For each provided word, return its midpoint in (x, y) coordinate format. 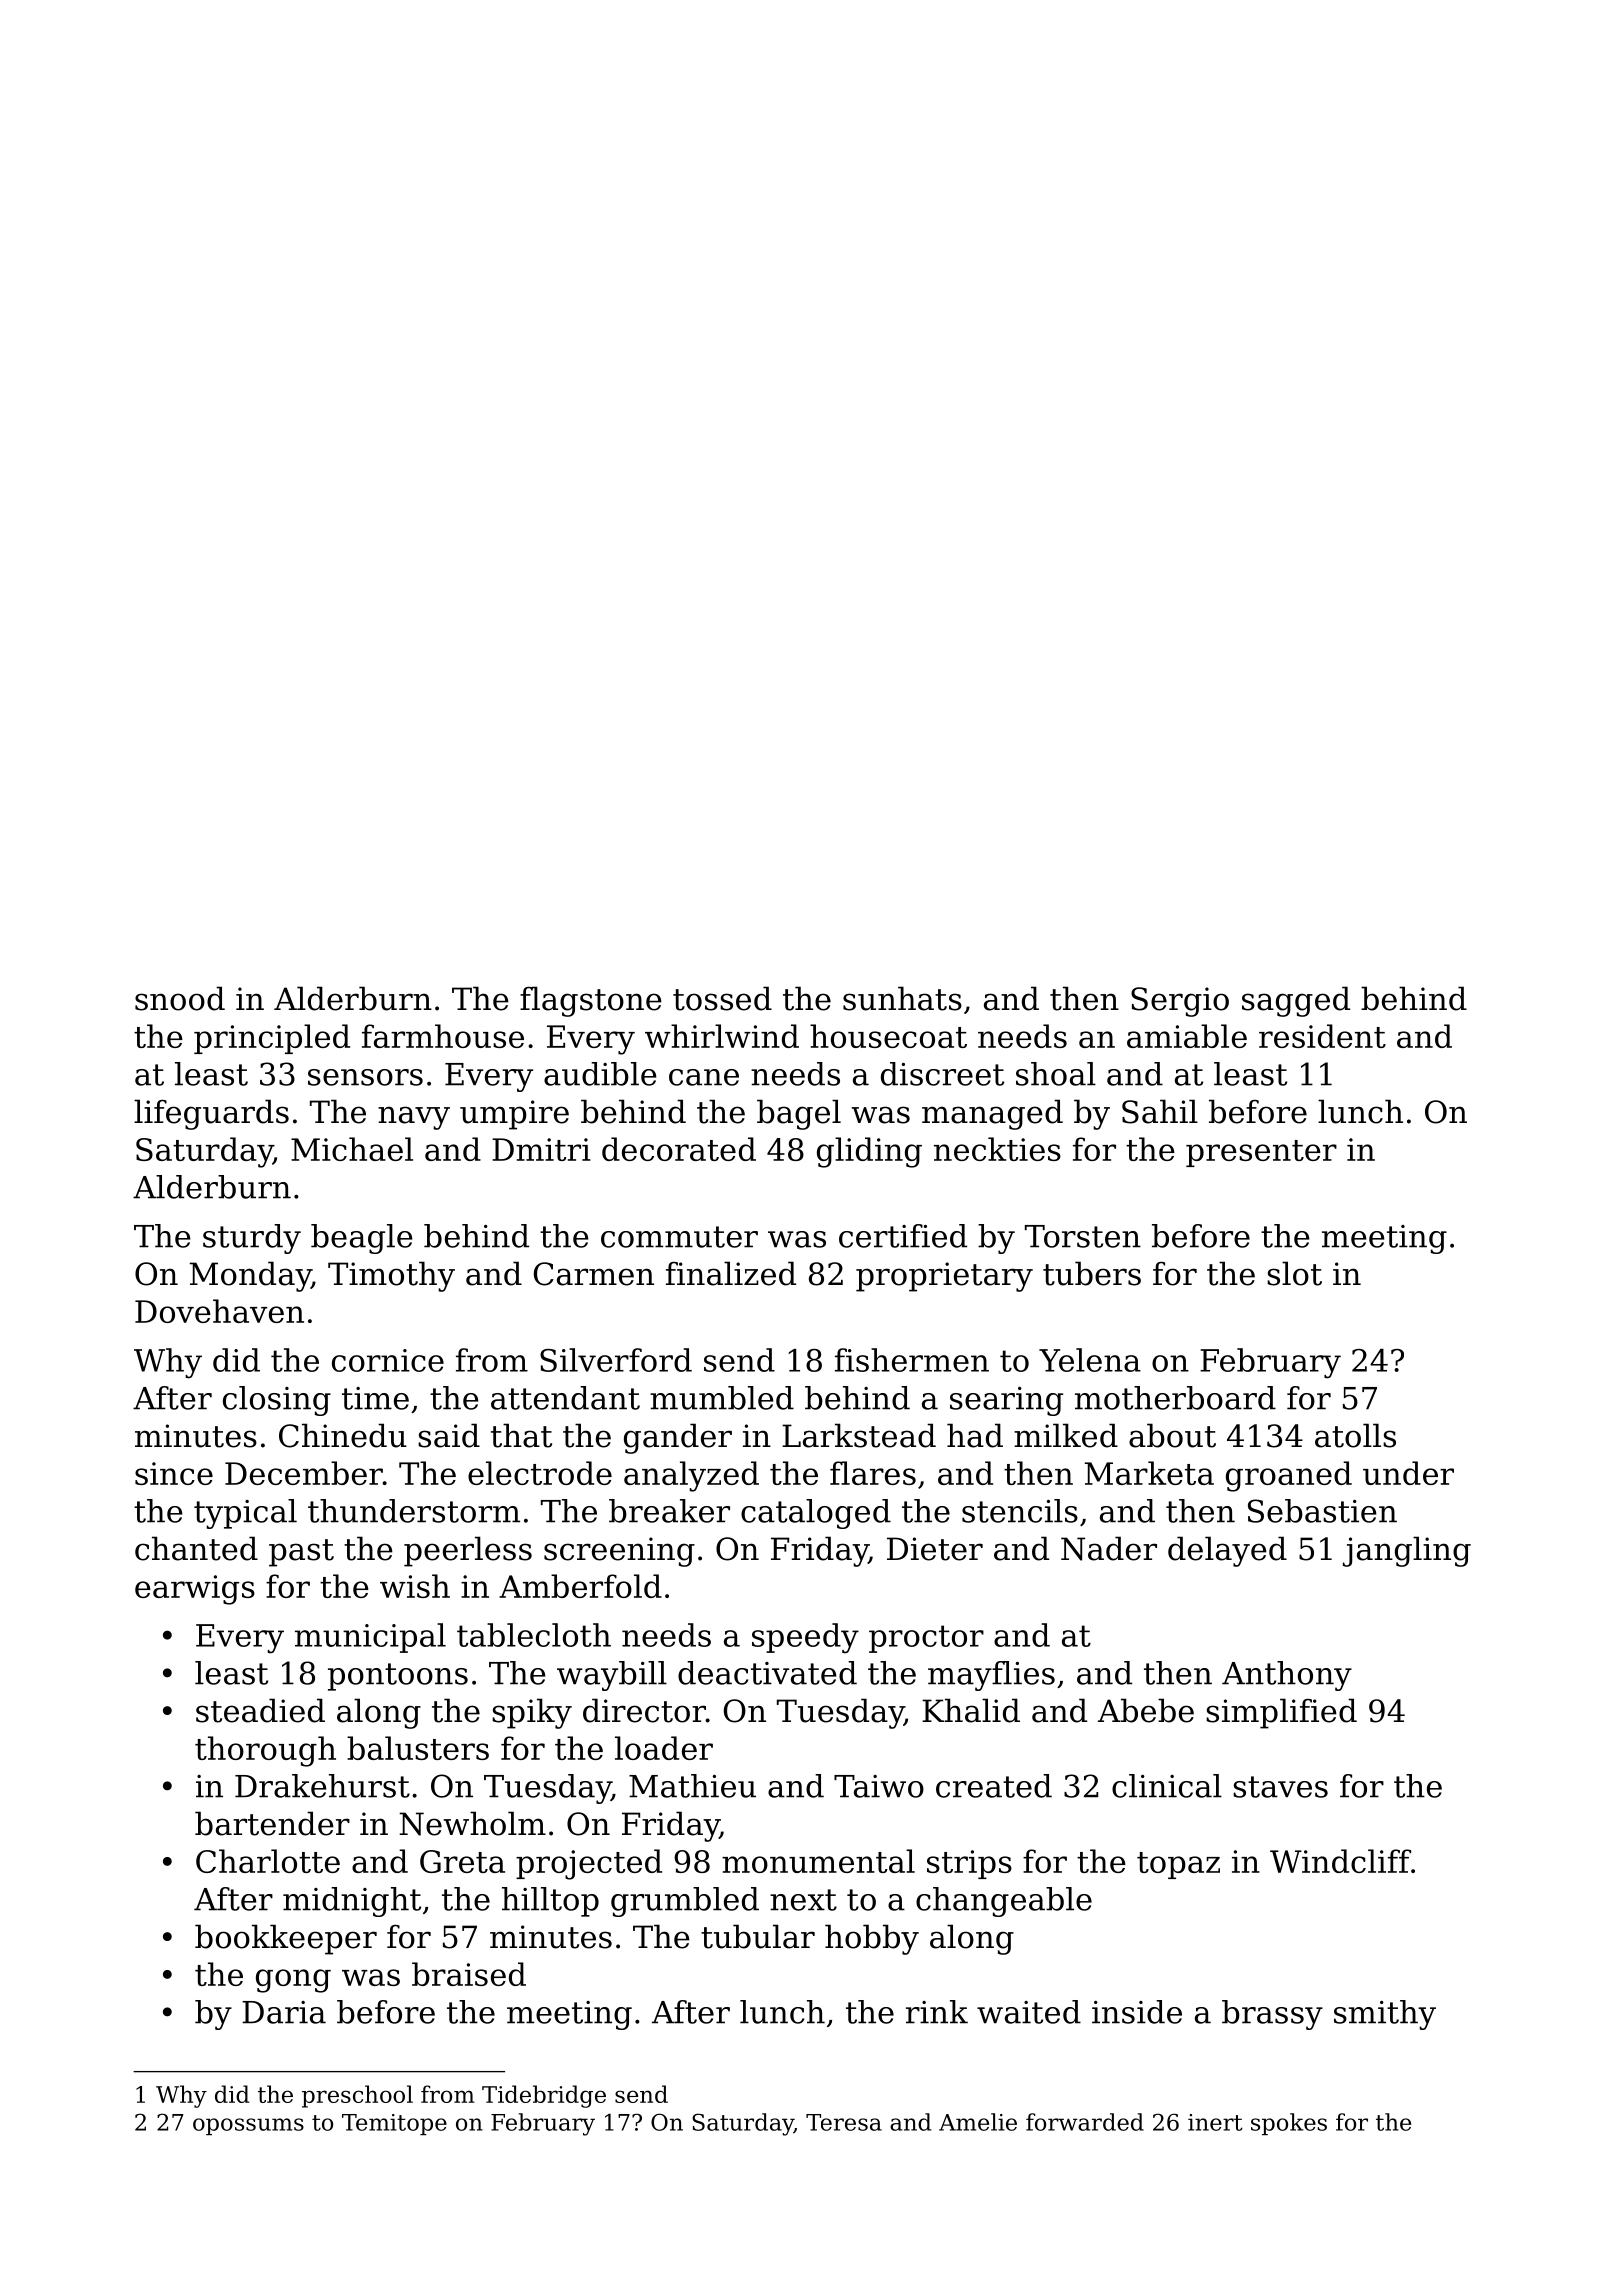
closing (277, 1401)
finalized (731, 1273)
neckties (997, 1149)
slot (1294, 1273)
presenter (1261, 1153)
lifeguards (211, 1114)
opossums (248, 2126)
